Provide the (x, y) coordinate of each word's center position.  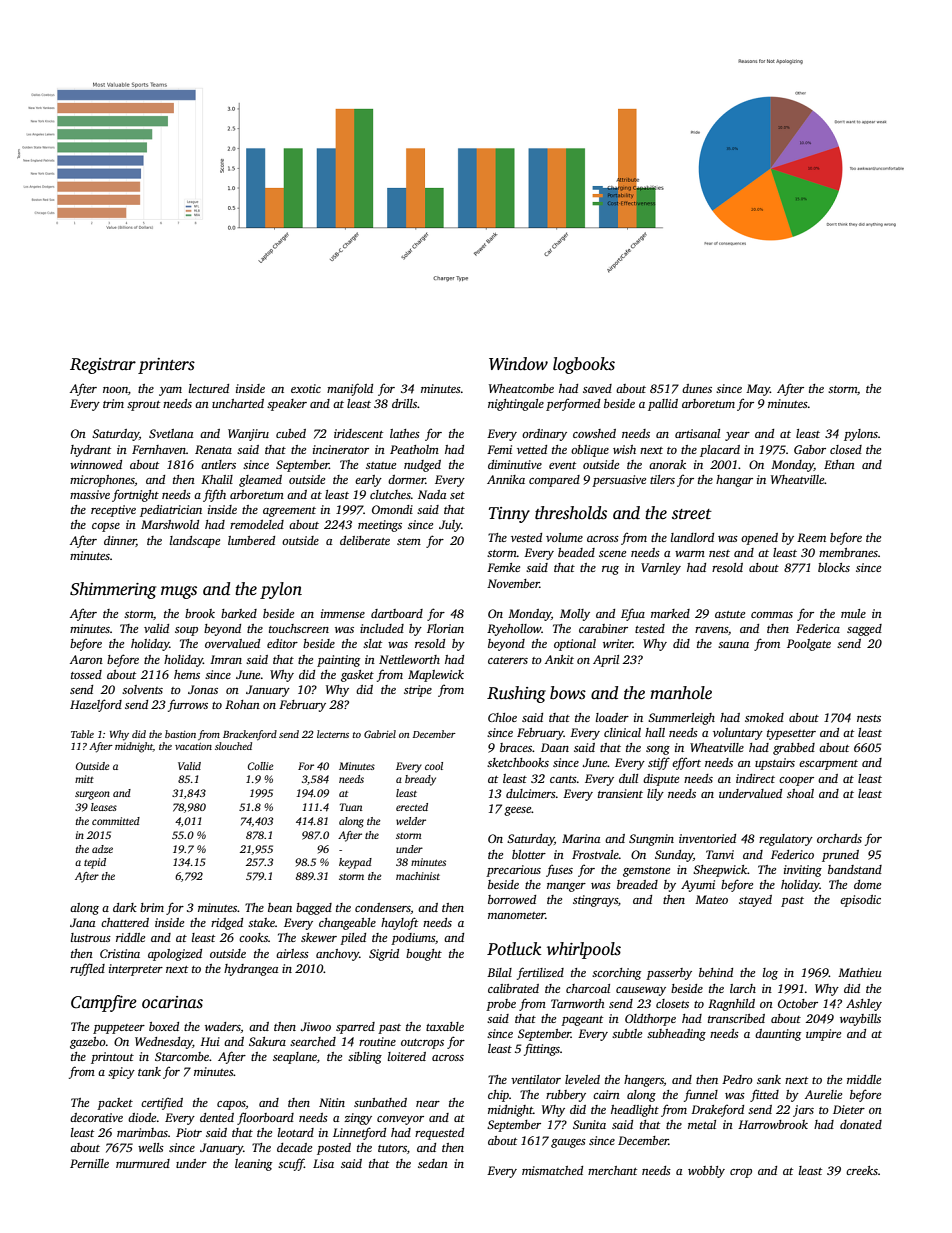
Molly (575, 615)
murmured (143, 1163)
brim (152, 907)
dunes (697, 388)
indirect (755, 778)
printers (166, 366)
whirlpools (584, 950)
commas (772, 615)
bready (420, 780)
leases (104, 807)
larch (743, 988)
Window (518, 364)
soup (186, 631)
